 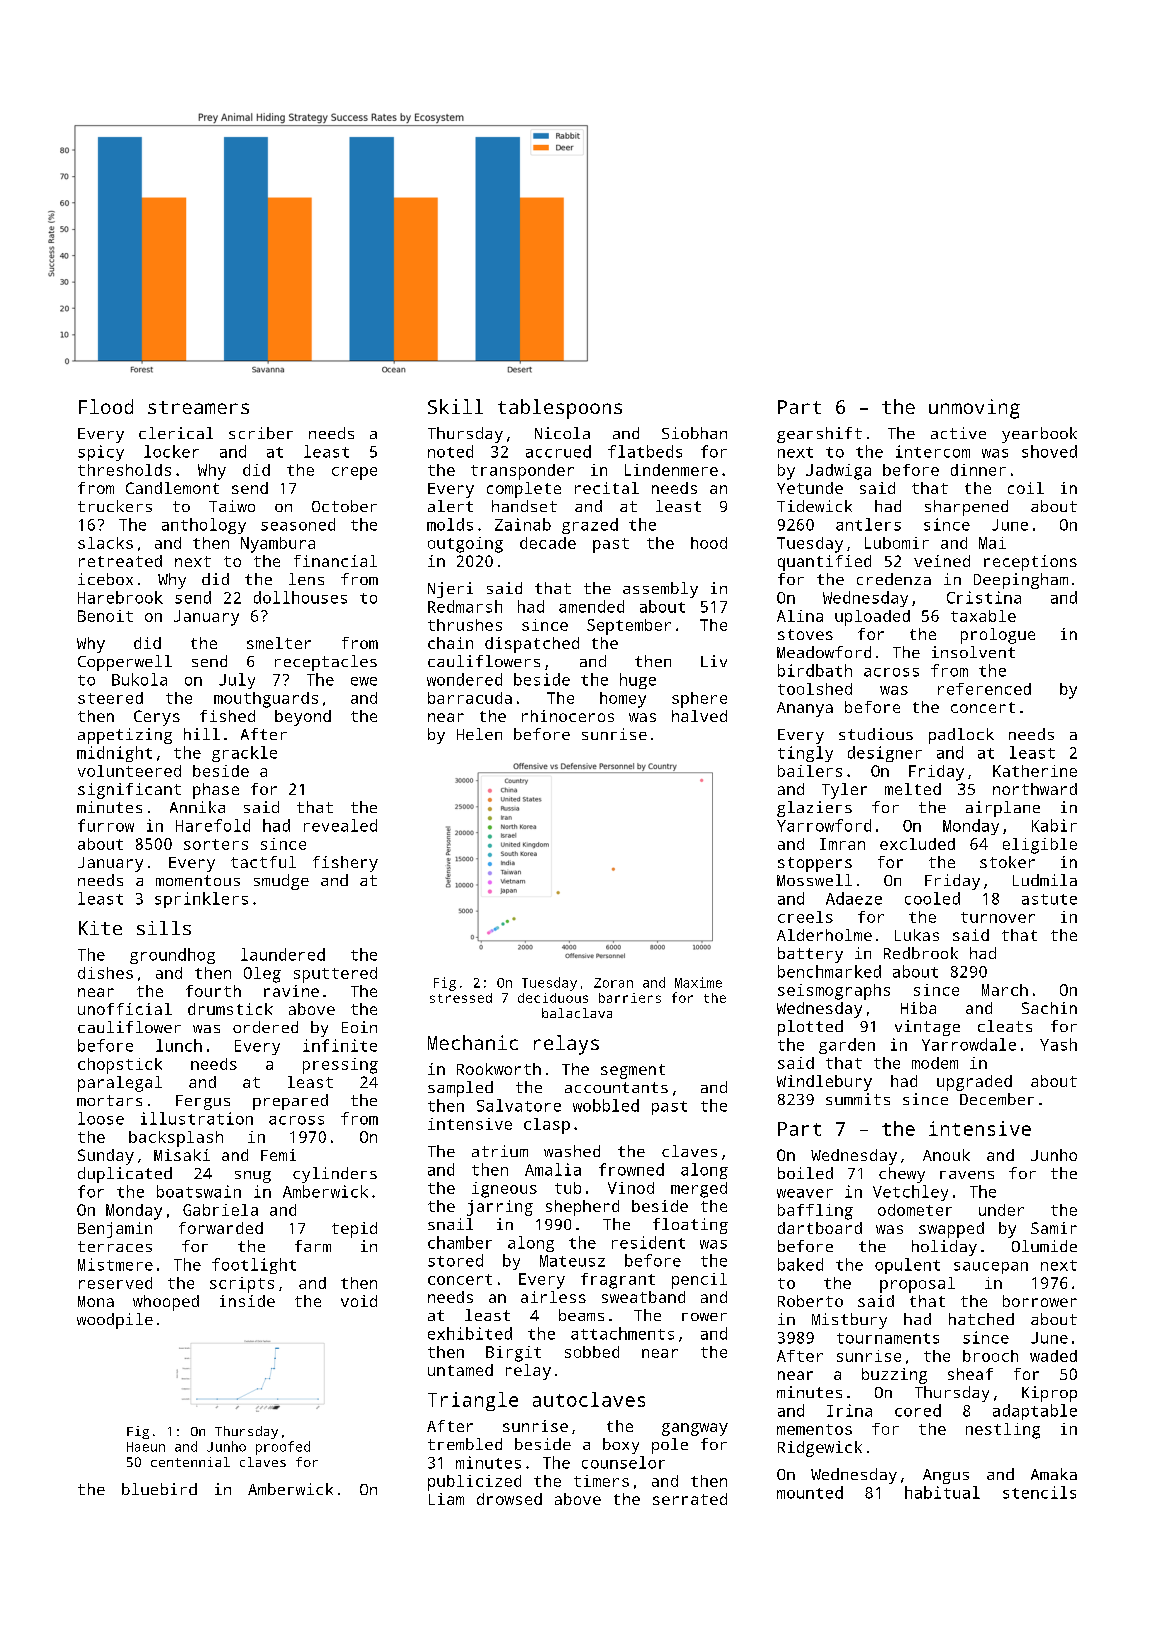 What do you see at coordinates (622, 1333) in the image?
I see `attachments` at bounding box center [622, 1333].
